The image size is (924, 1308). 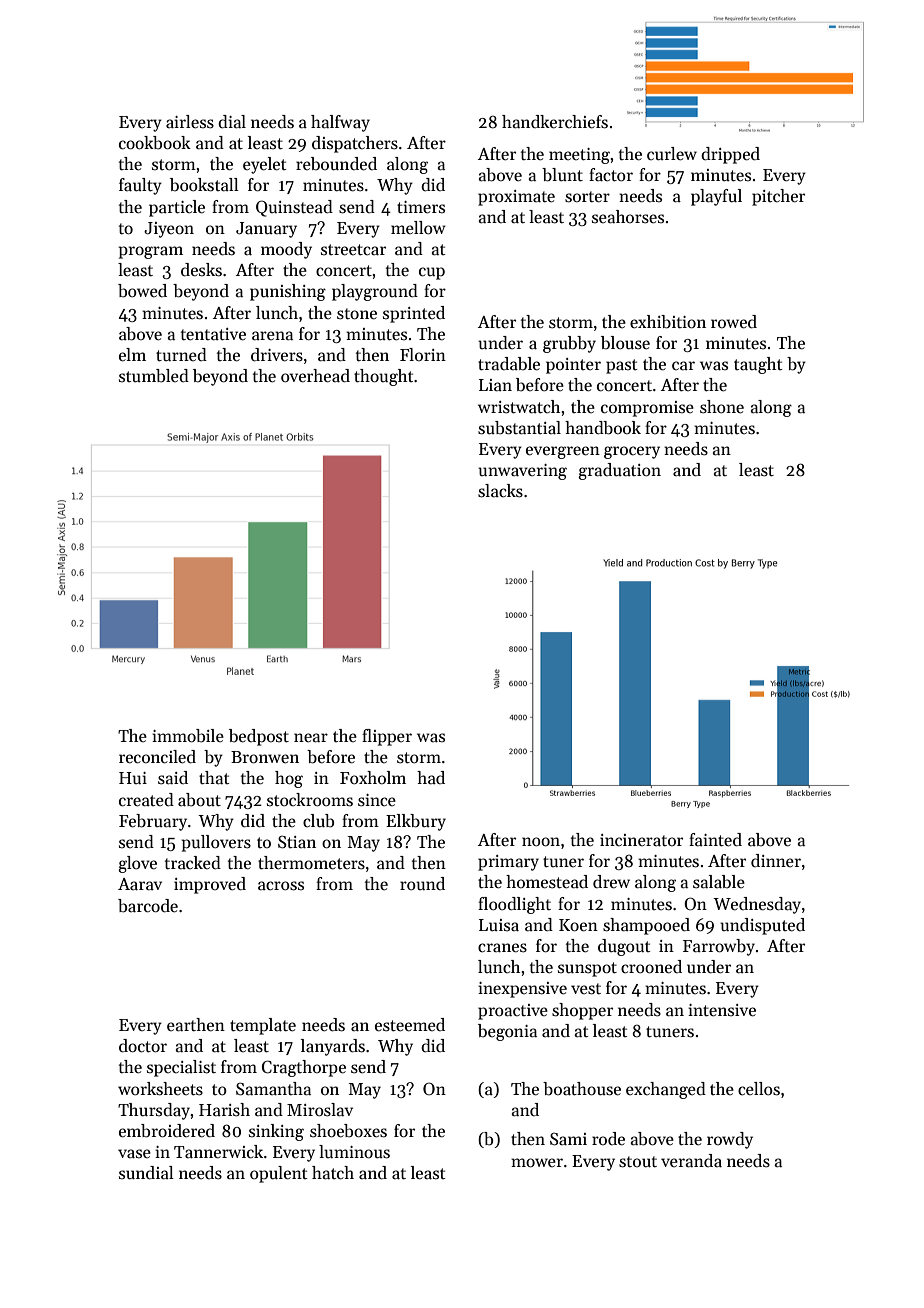 What do you see at coordinates (311, 738) in the document?
I see `near` at bounding box center [311, 738].
